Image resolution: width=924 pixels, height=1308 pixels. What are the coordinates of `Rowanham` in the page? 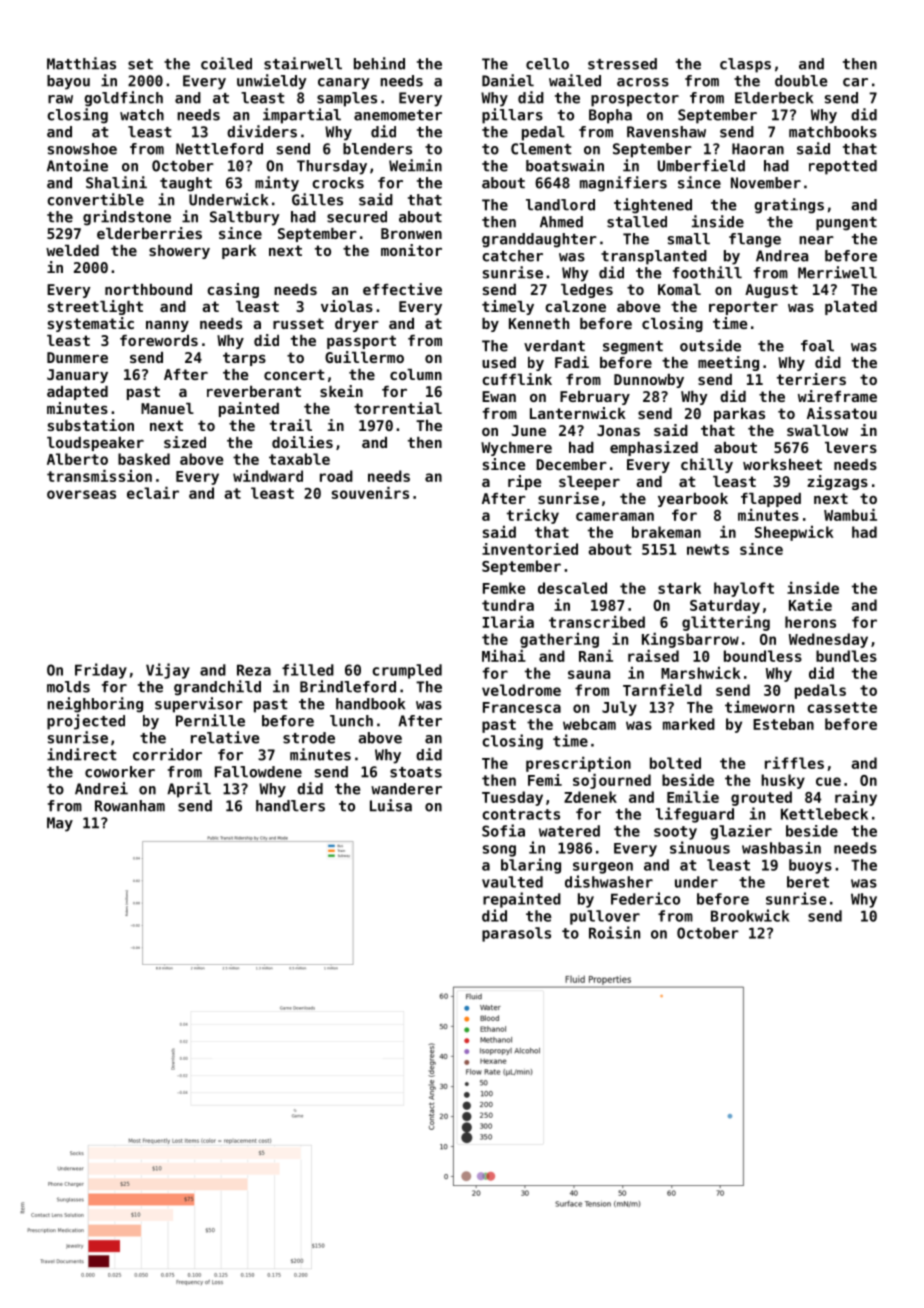 It's located at (130, 806).
